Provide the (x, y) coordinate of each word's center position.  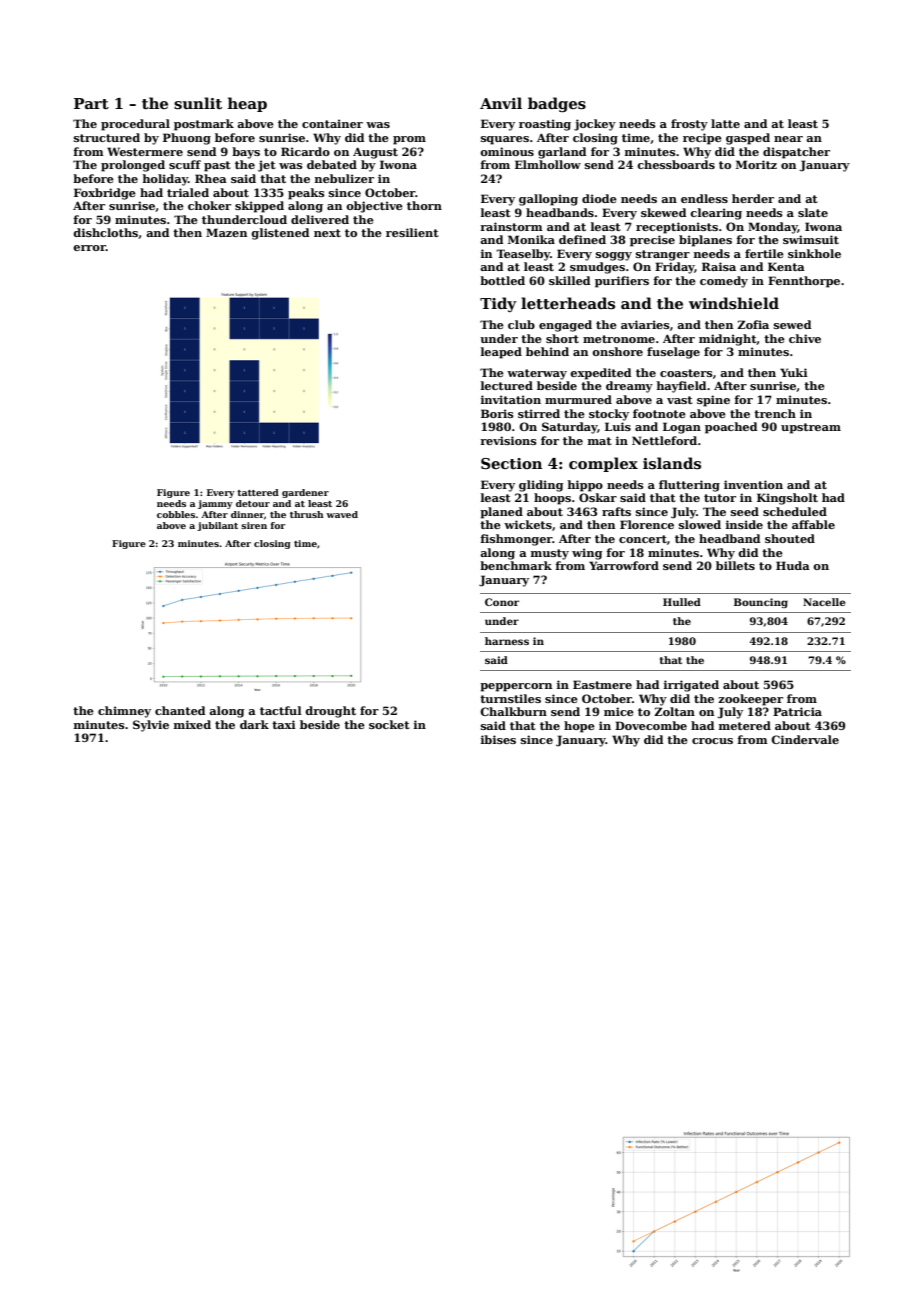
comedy (724, 282)
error (89, 248)
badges (557, 105)
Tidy (498, 304)
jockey (595, 125)
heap (247, 104)
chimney (124, 712)
